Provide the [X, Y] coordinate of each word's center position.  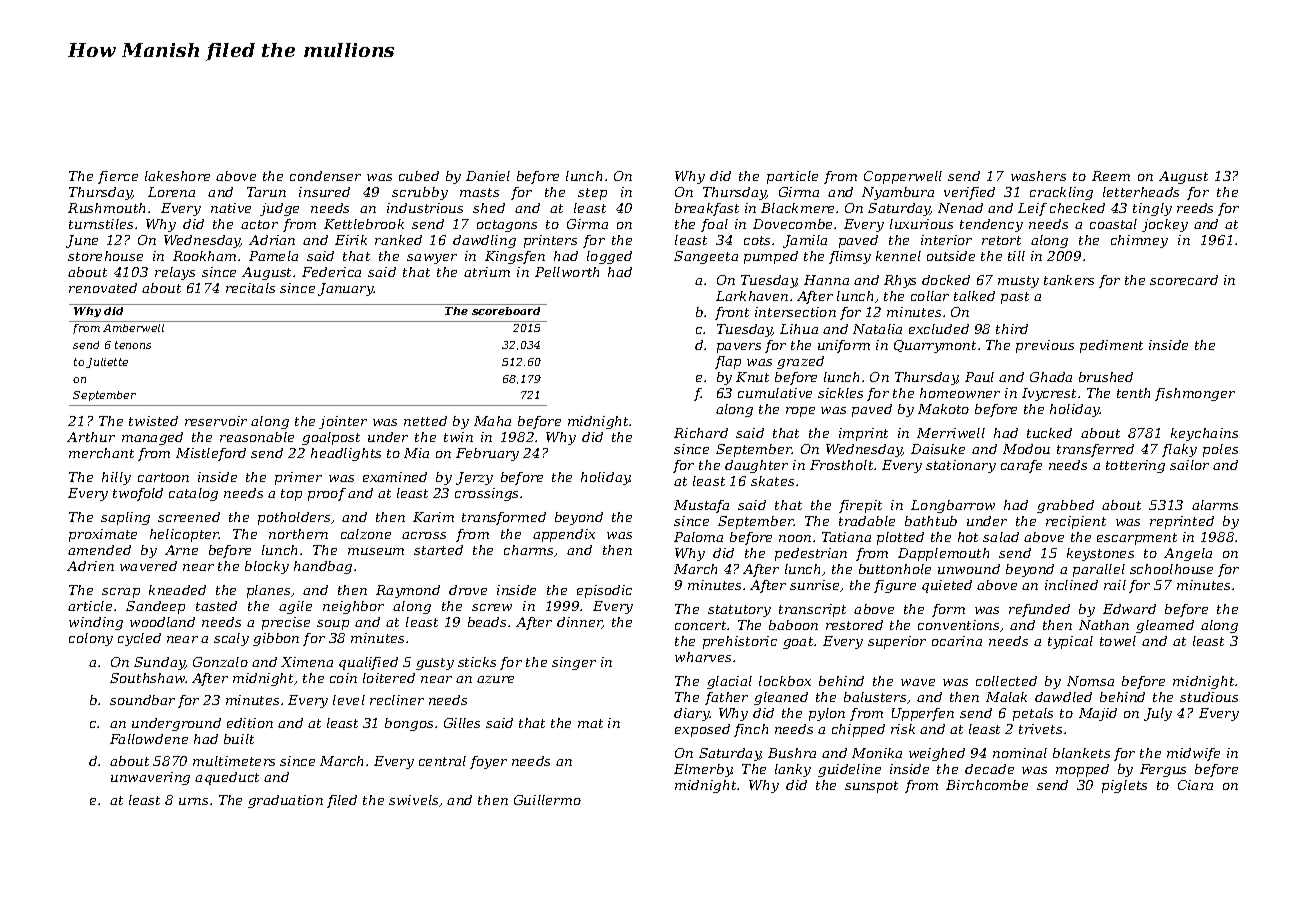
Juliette [107, 363]
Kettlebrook [364, 224]
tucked [1049, 433]
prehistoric [740, 642]
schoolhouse [1171, 569]
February [487, 454]
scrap [121, 593]
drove [468, 590]
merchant [101, 453]
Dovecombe [792, 224]
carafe [1021, 466]
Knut [752, 377]
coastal [1113, 224]
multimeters [234, 761]
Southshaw [148, 678]
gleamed [1165, 626]
